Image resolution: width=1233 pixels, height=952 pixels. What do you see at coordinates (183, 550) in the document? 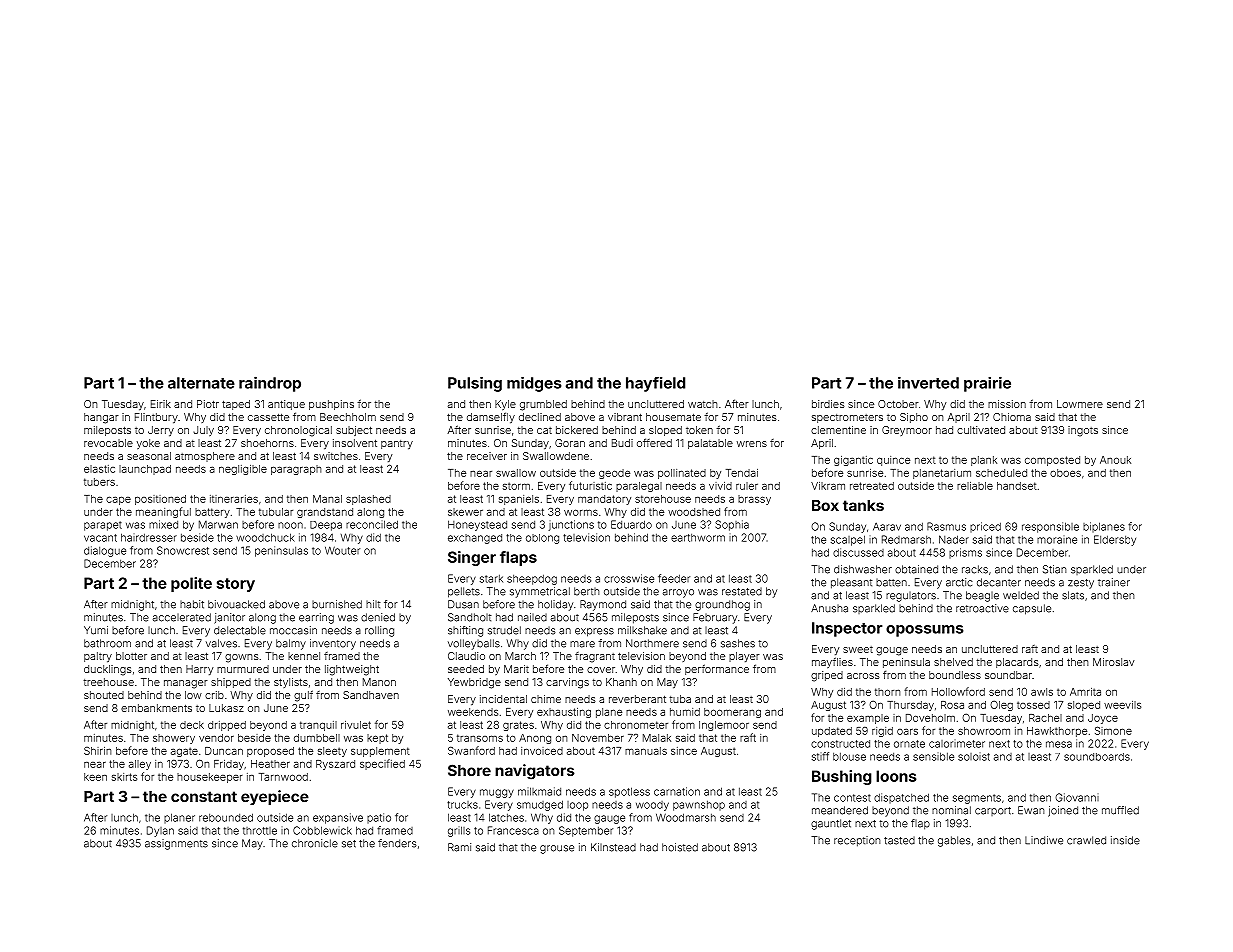
I see `Snowcrest` at bounding box center [183, 550].
